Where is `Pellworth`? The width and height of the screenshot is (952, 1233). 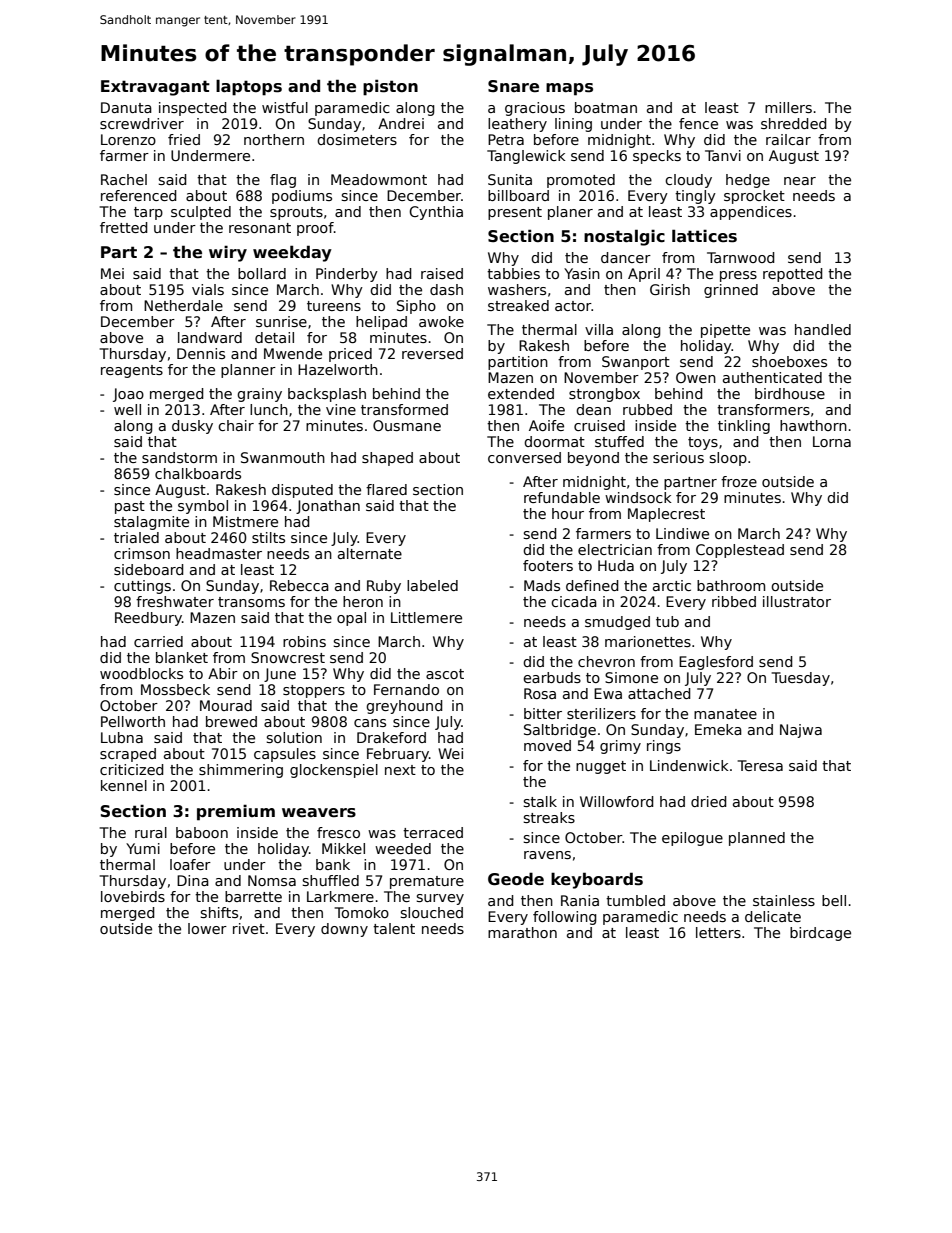
Pellworth is located at coordinates (133, 721).
